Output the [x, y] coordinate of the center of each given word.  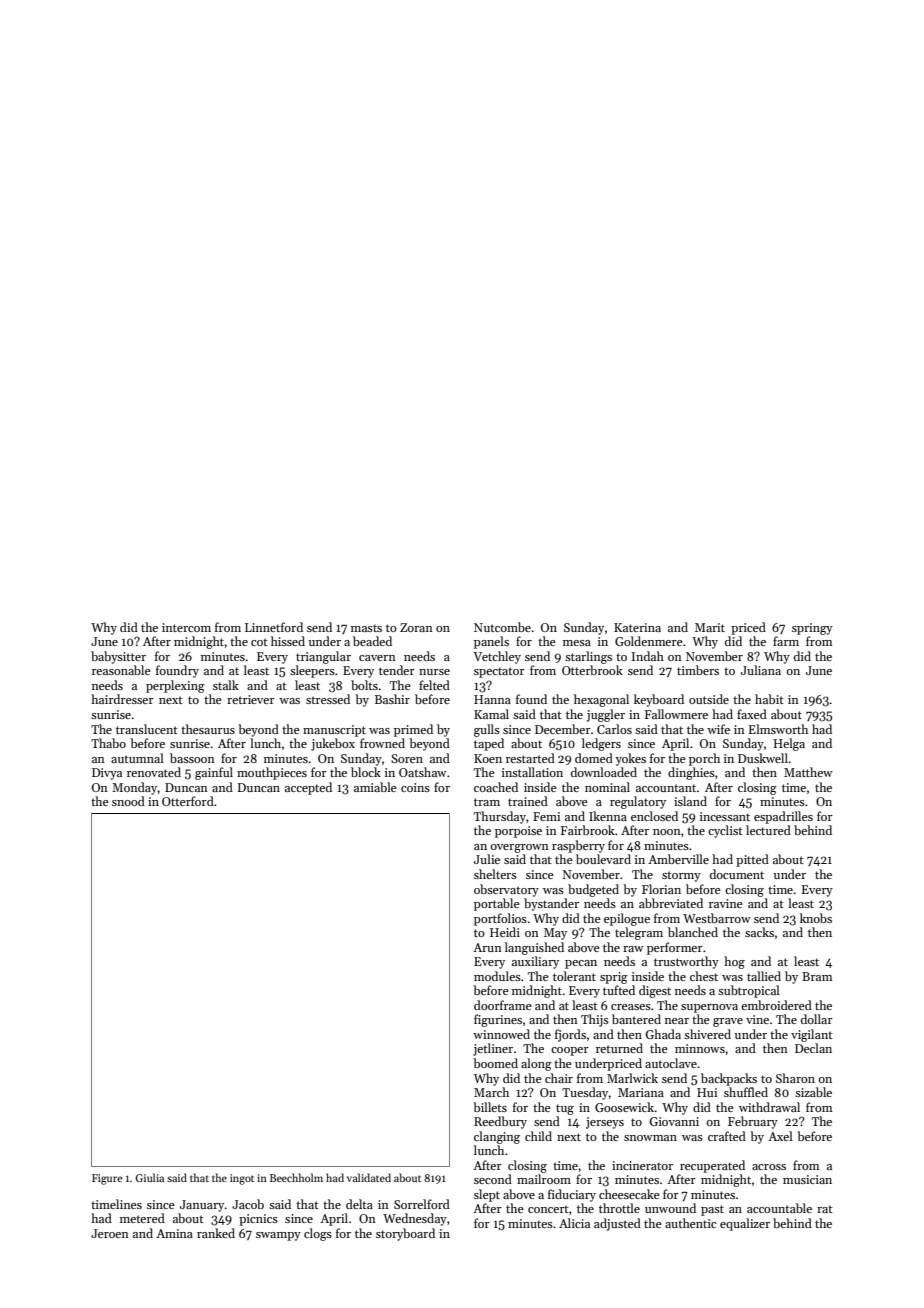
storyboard [405, 1234]
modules [497, 976]
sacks [759, 932]
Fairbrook [588, 830]
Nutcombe [502, 627]
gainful [214, 773]
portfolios [500, 919]
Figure [107, 1179]
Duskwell [763, 758]
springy [812, 629]
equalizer [745, 1224]
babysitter [118, 657]
